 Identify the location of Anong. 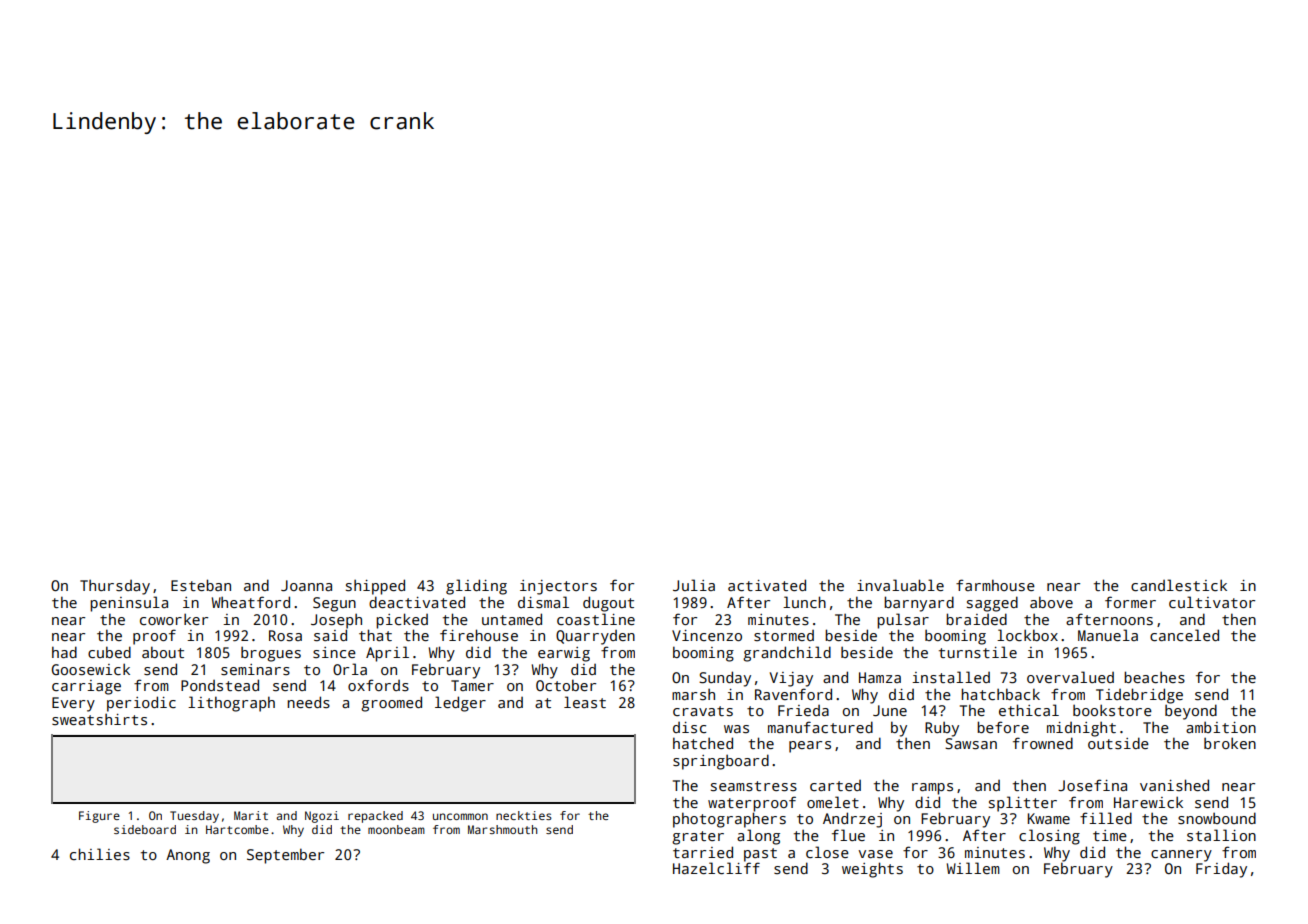
(188, 856).
